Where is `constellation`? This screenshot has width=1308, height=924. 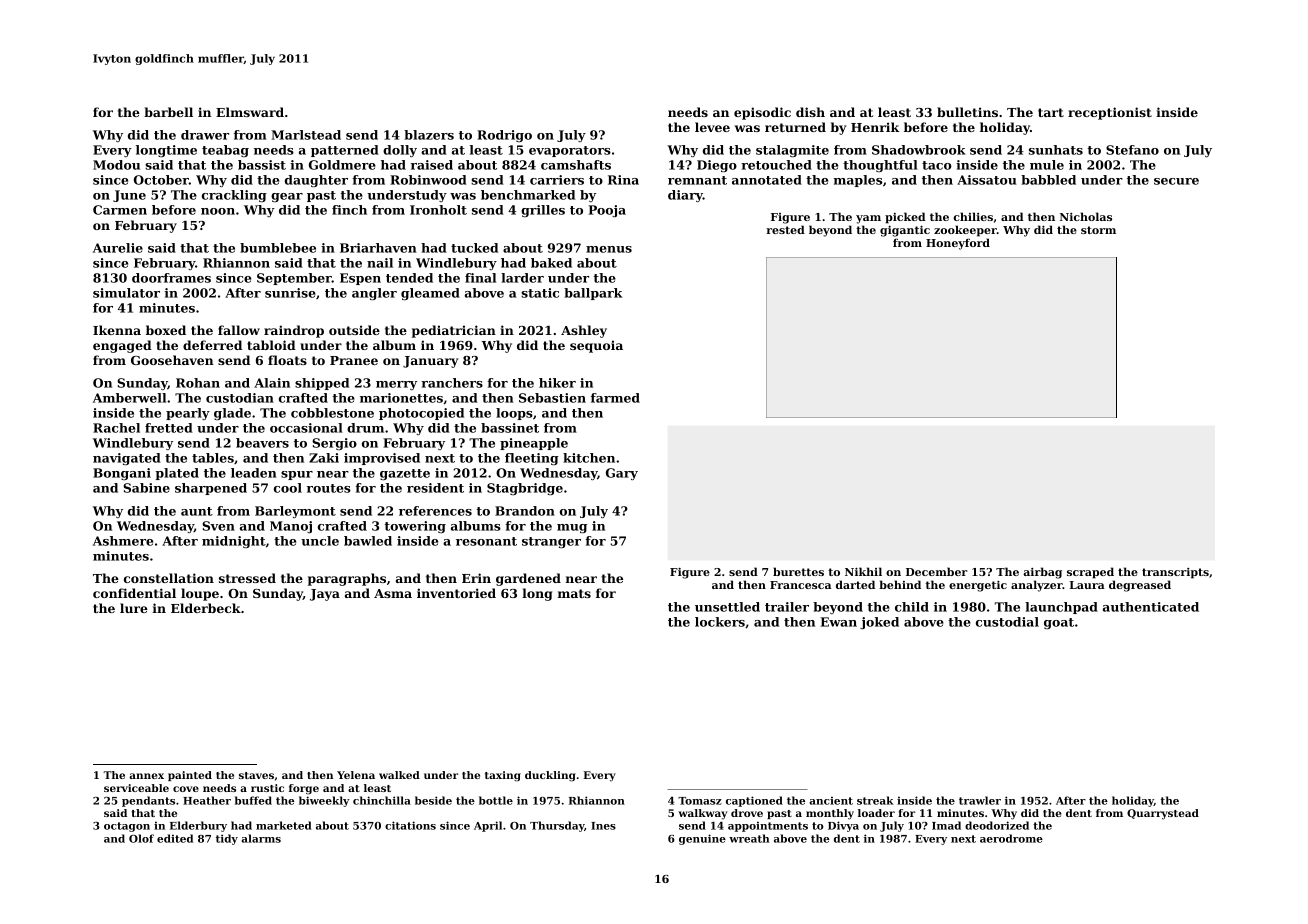
constellation is located at coordinates (169, 578).
